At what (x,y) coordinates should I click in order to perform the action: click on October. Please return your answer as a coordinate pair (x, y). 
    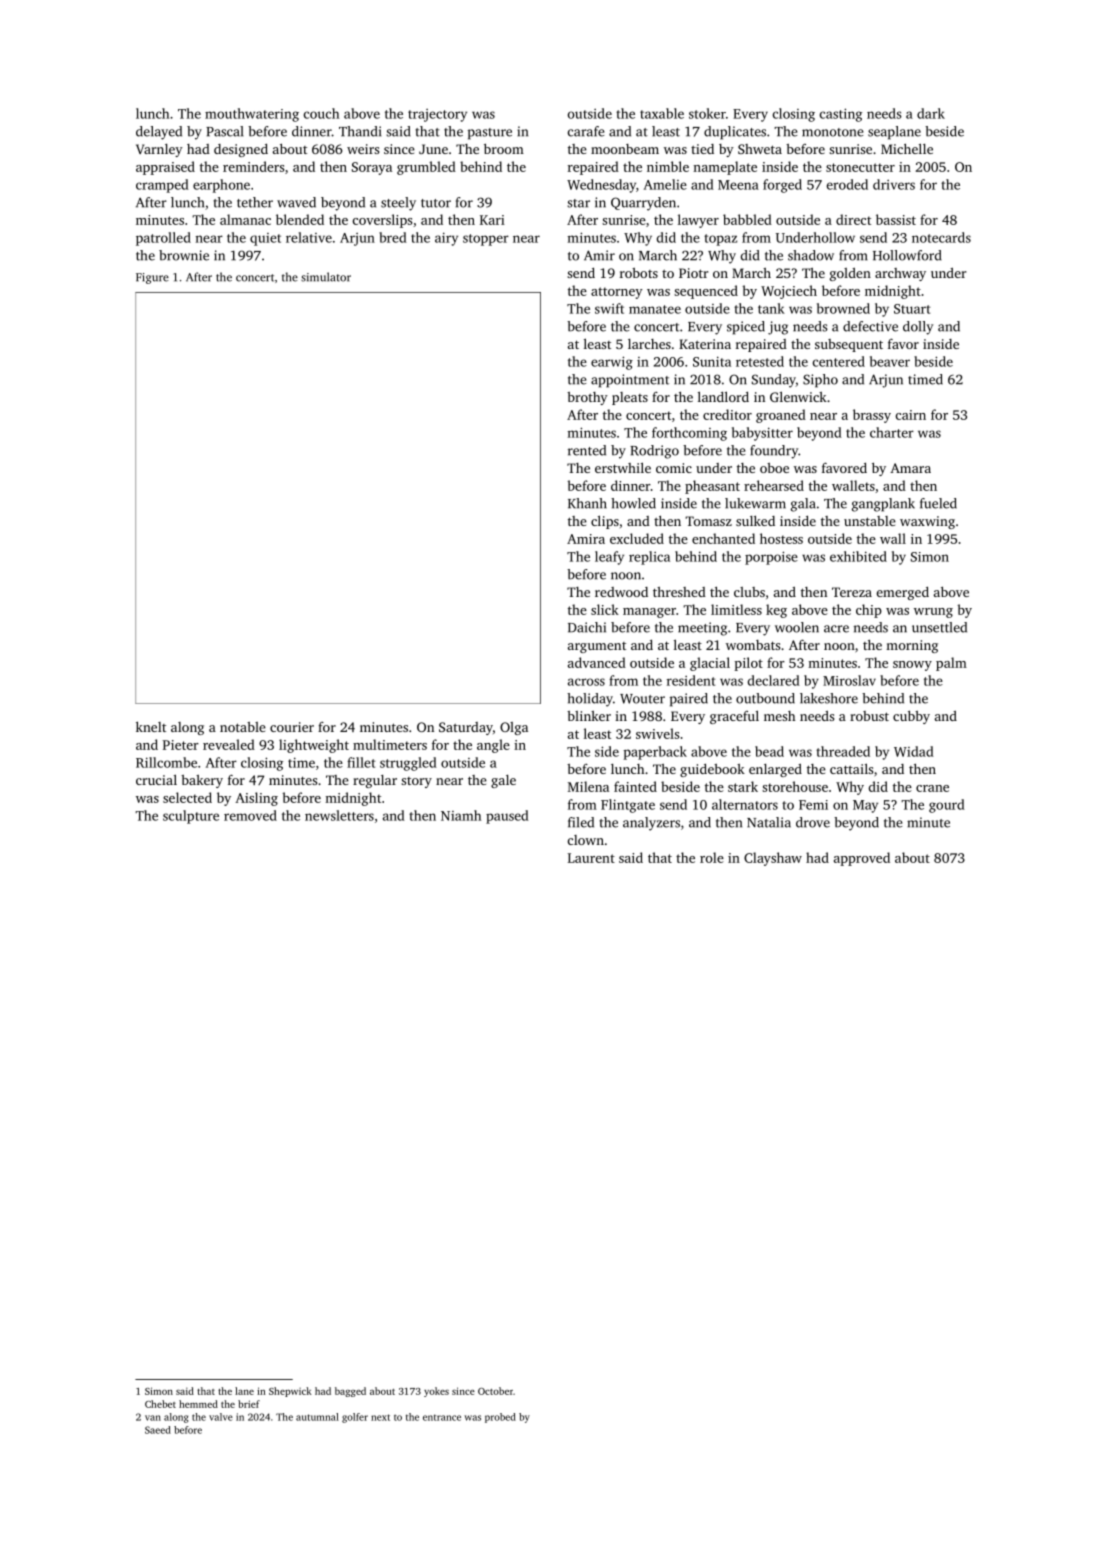
    Looking at the image, I should click on (495, 1391).
